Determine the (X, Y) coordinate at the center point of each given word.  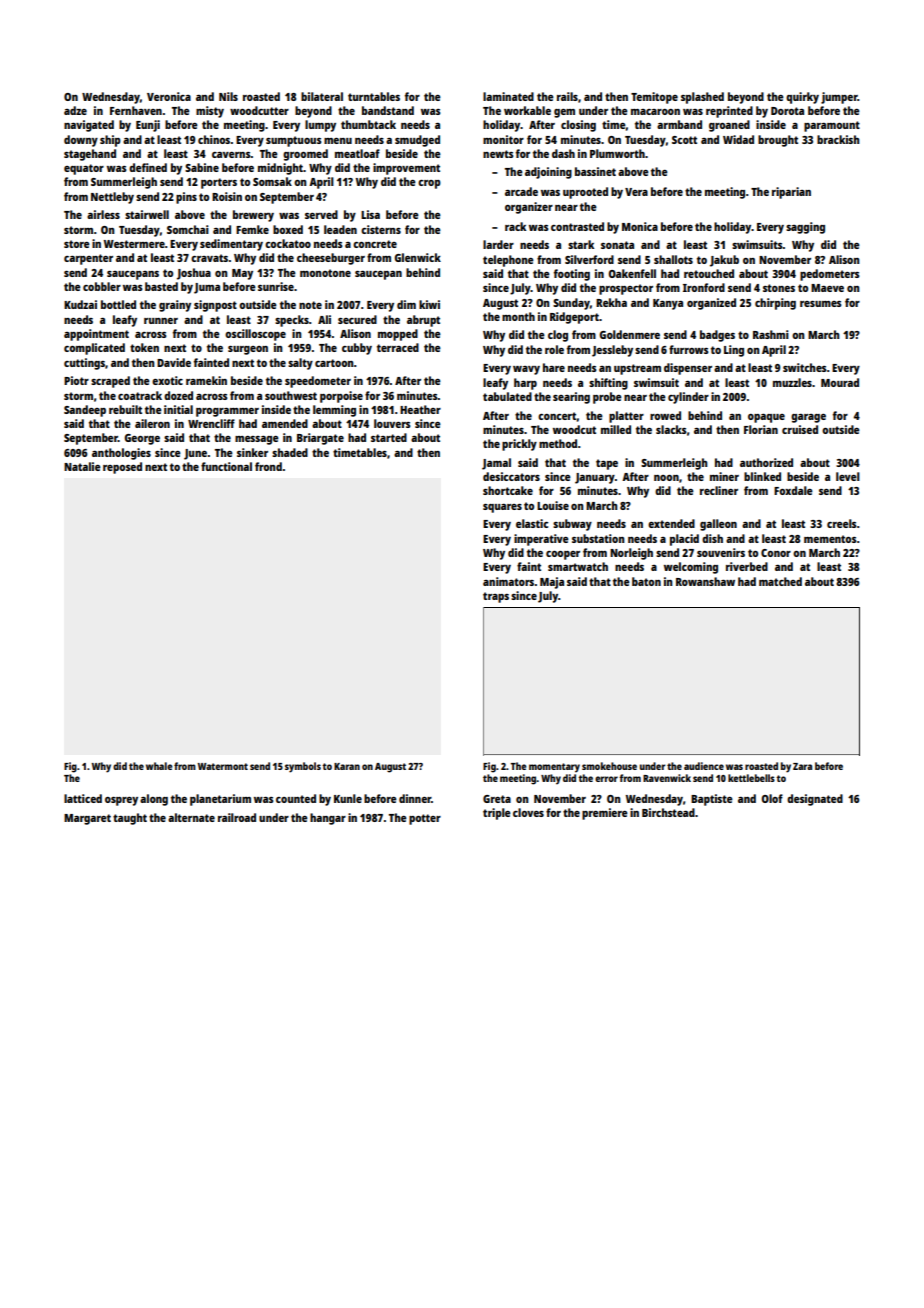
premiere (605, 814)
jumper (839, 98)
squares (502, 508)
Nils (228, 96)
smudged (417, 141)
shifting (608, 384)
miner (724, 476)
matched (780, 581)
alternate (191, 817)
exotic (167, 380)
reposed (122, 468)
